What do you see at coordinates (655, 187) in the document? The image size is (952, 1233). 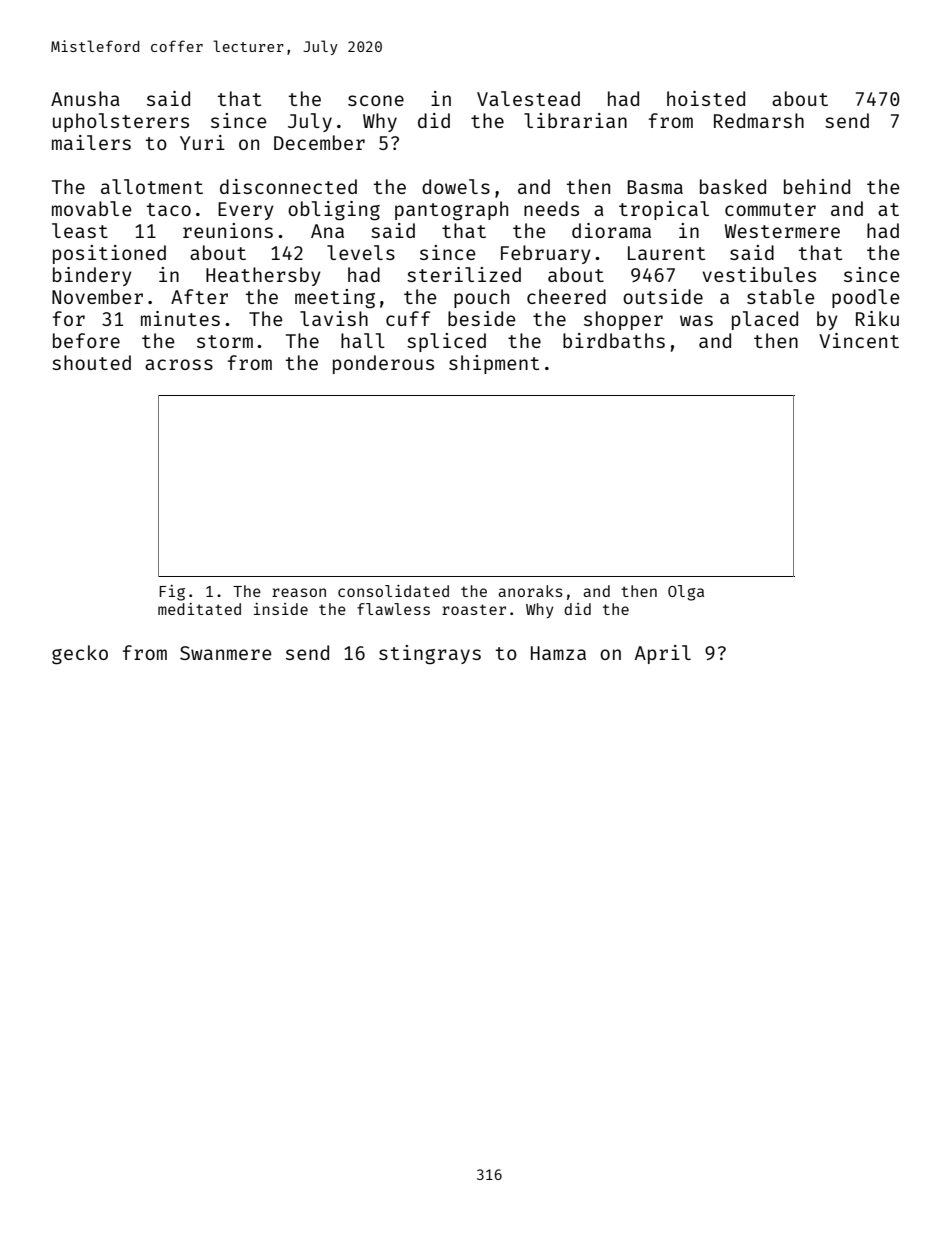 I see `Basma` at bounding box center [655, 187].
